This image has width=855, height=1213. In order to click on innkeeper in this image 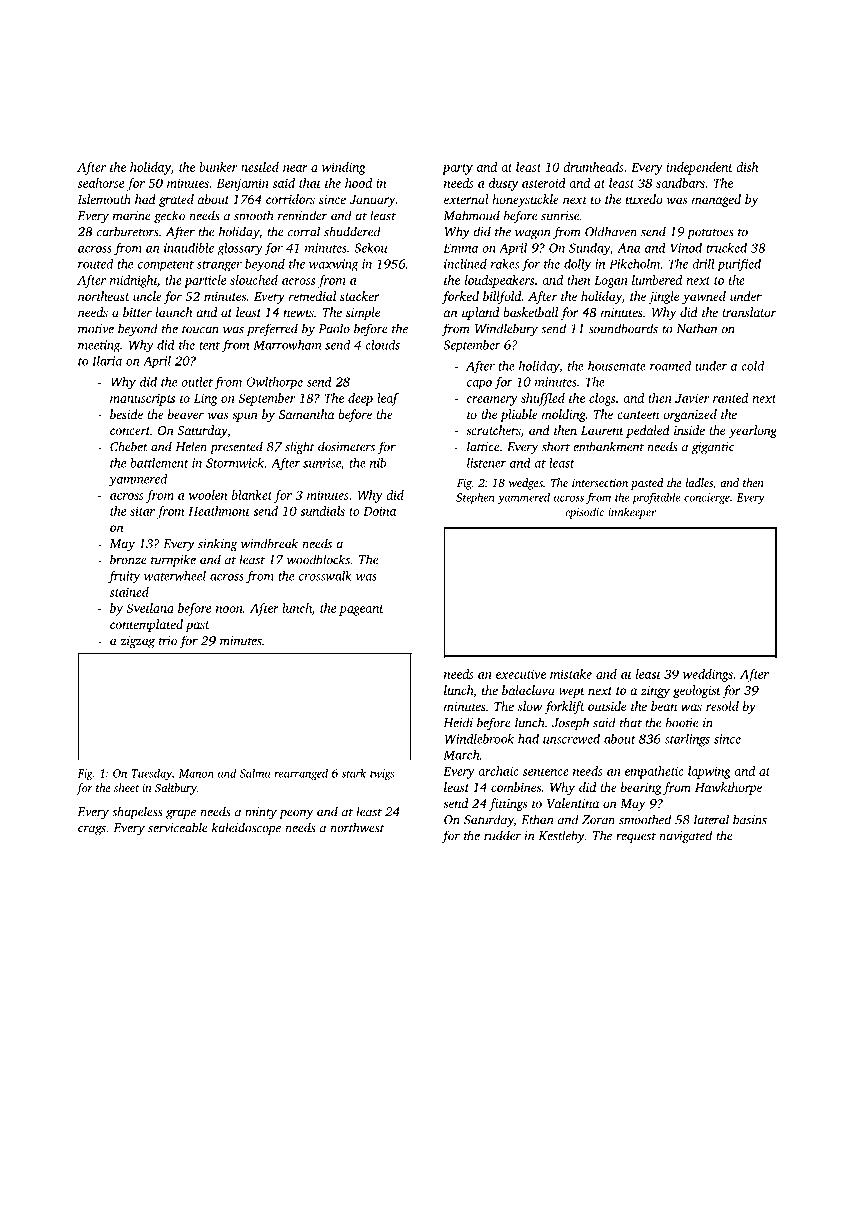, I will do `click(632, 513)`.
